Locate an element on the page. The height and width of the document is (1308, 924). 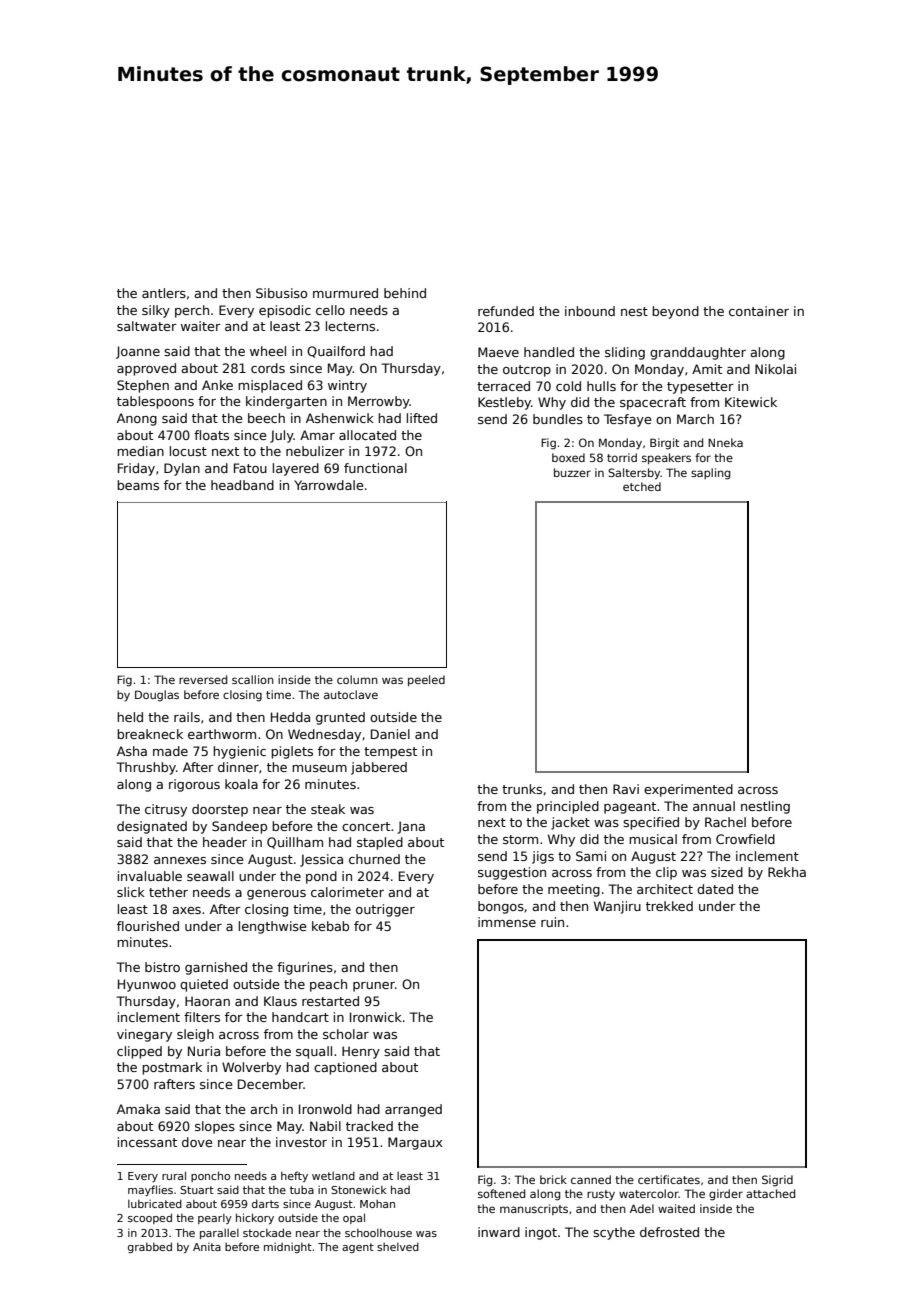
container is located at coordinates (759, 311).
